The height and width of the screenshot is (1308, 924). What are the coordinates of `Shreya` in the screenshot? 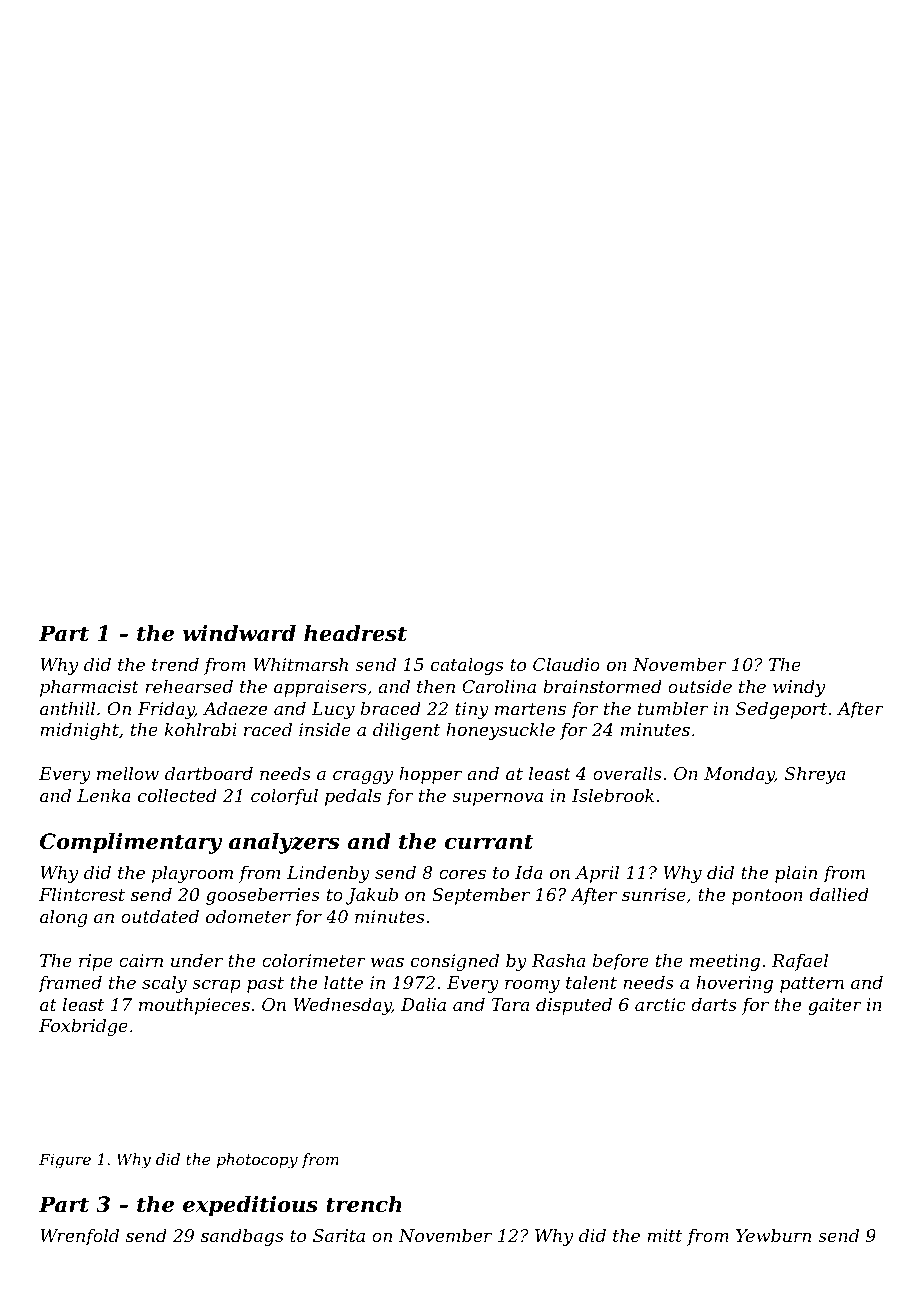 It's located at (815, 775).
